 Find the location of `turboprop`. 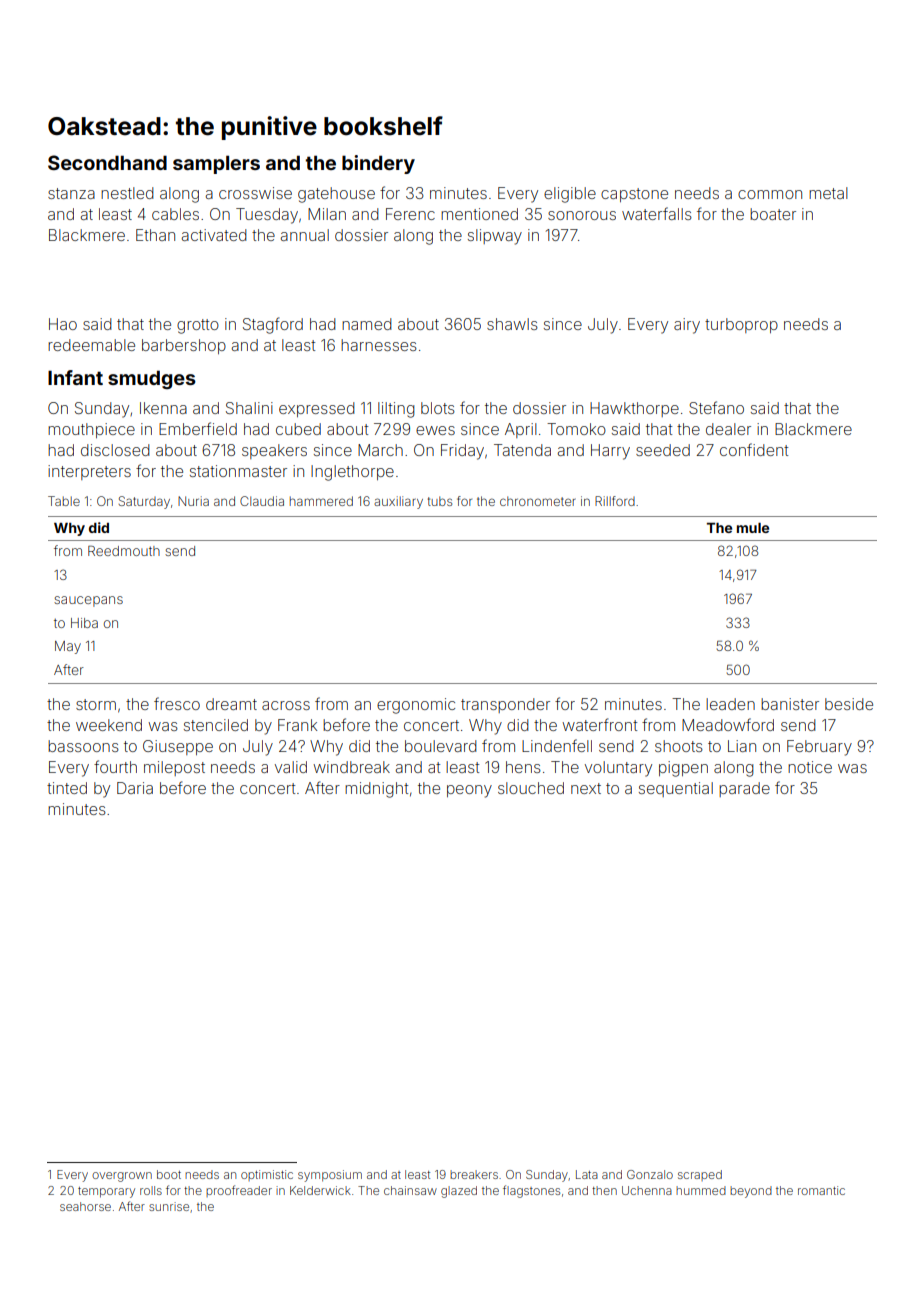

turboprop is located at coordinates (741, 325).
